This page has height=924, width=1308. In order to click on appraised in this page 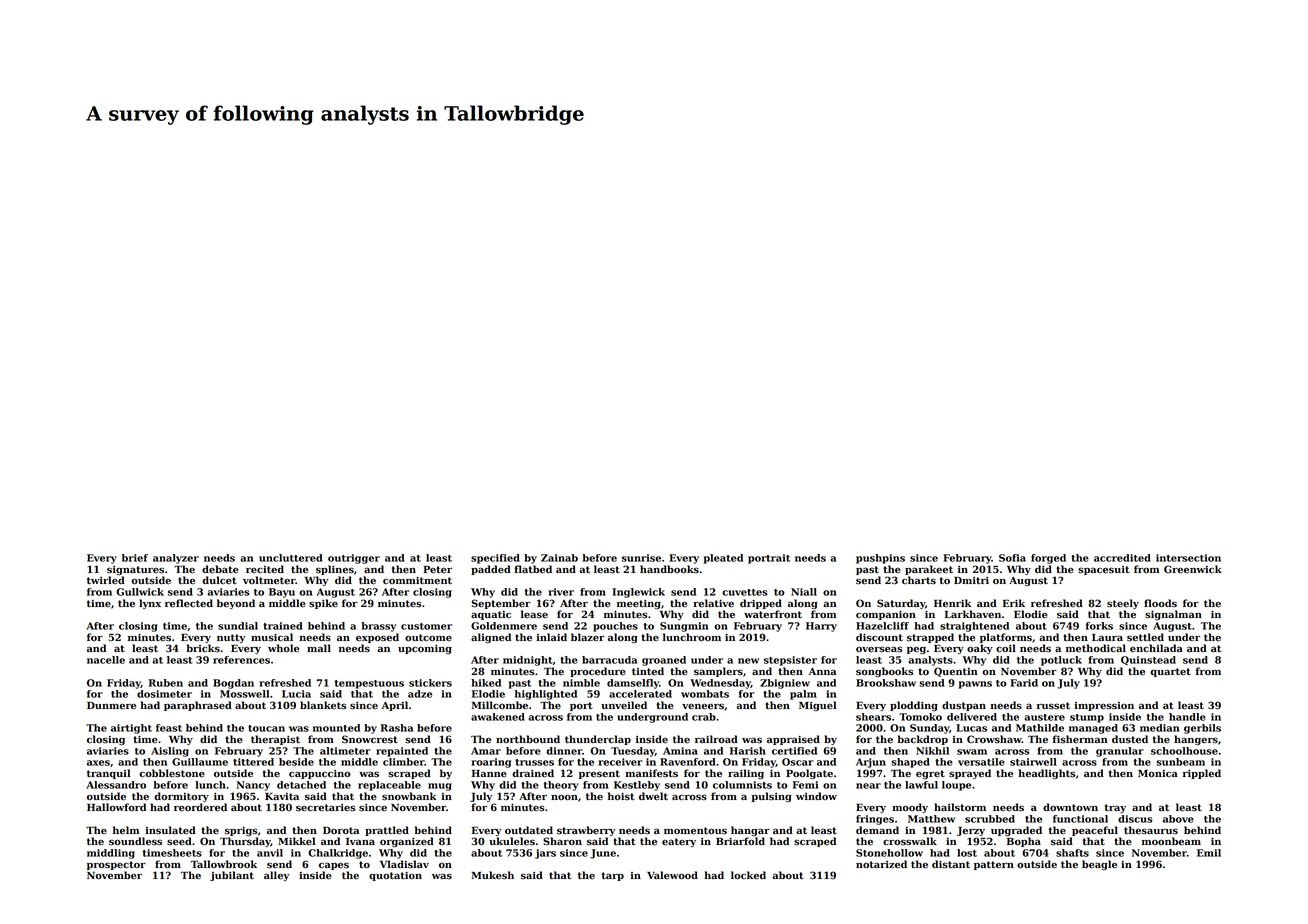, I will do `click(793, 740)`.
